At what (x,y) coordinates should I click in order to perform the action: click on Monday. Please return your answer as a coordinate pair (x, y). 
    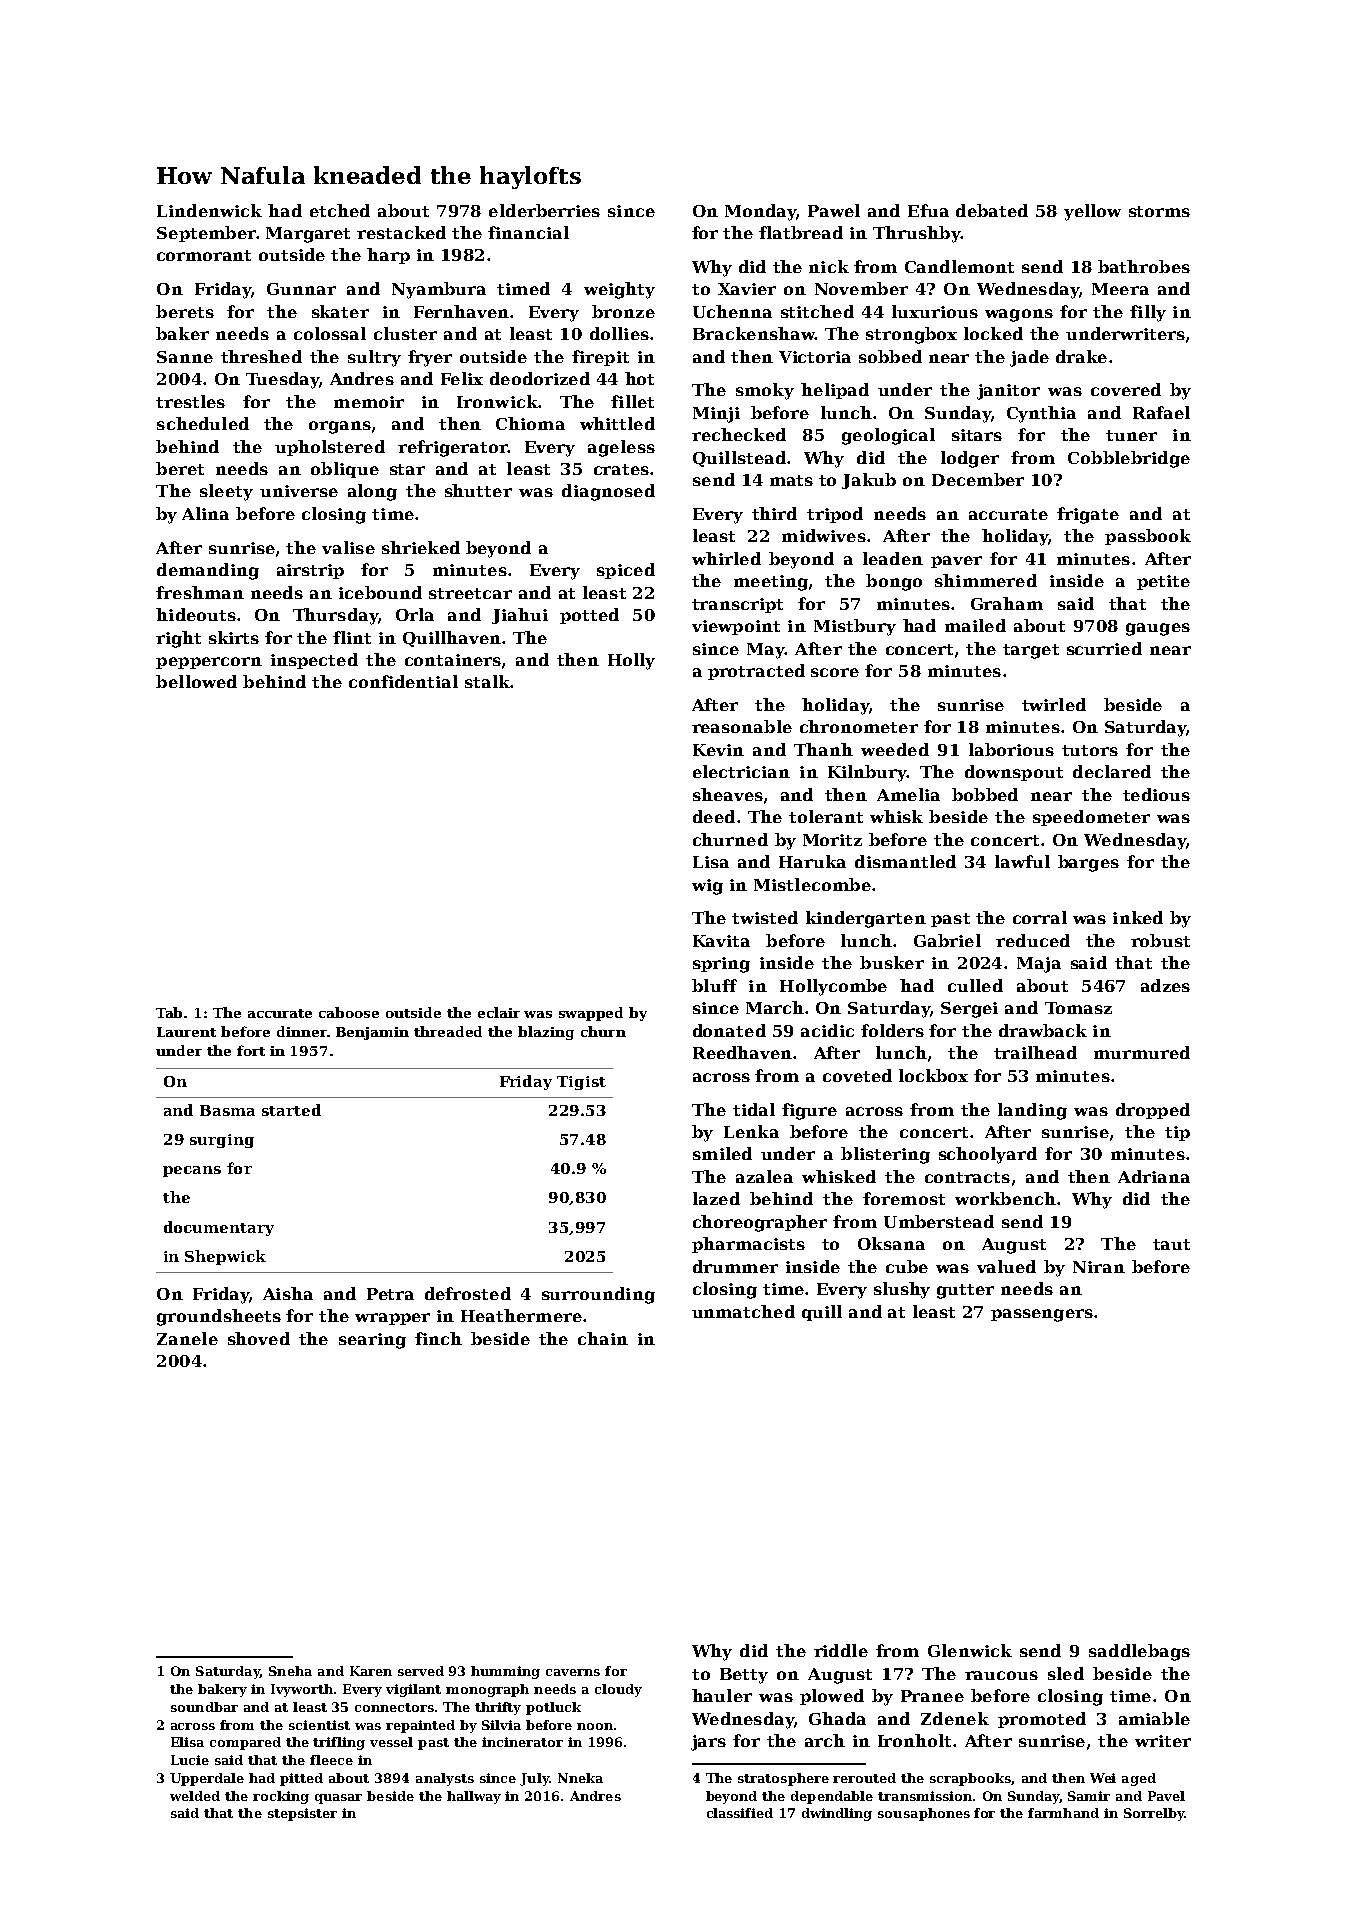
    Looking at the image, I should click on (761, 212).
